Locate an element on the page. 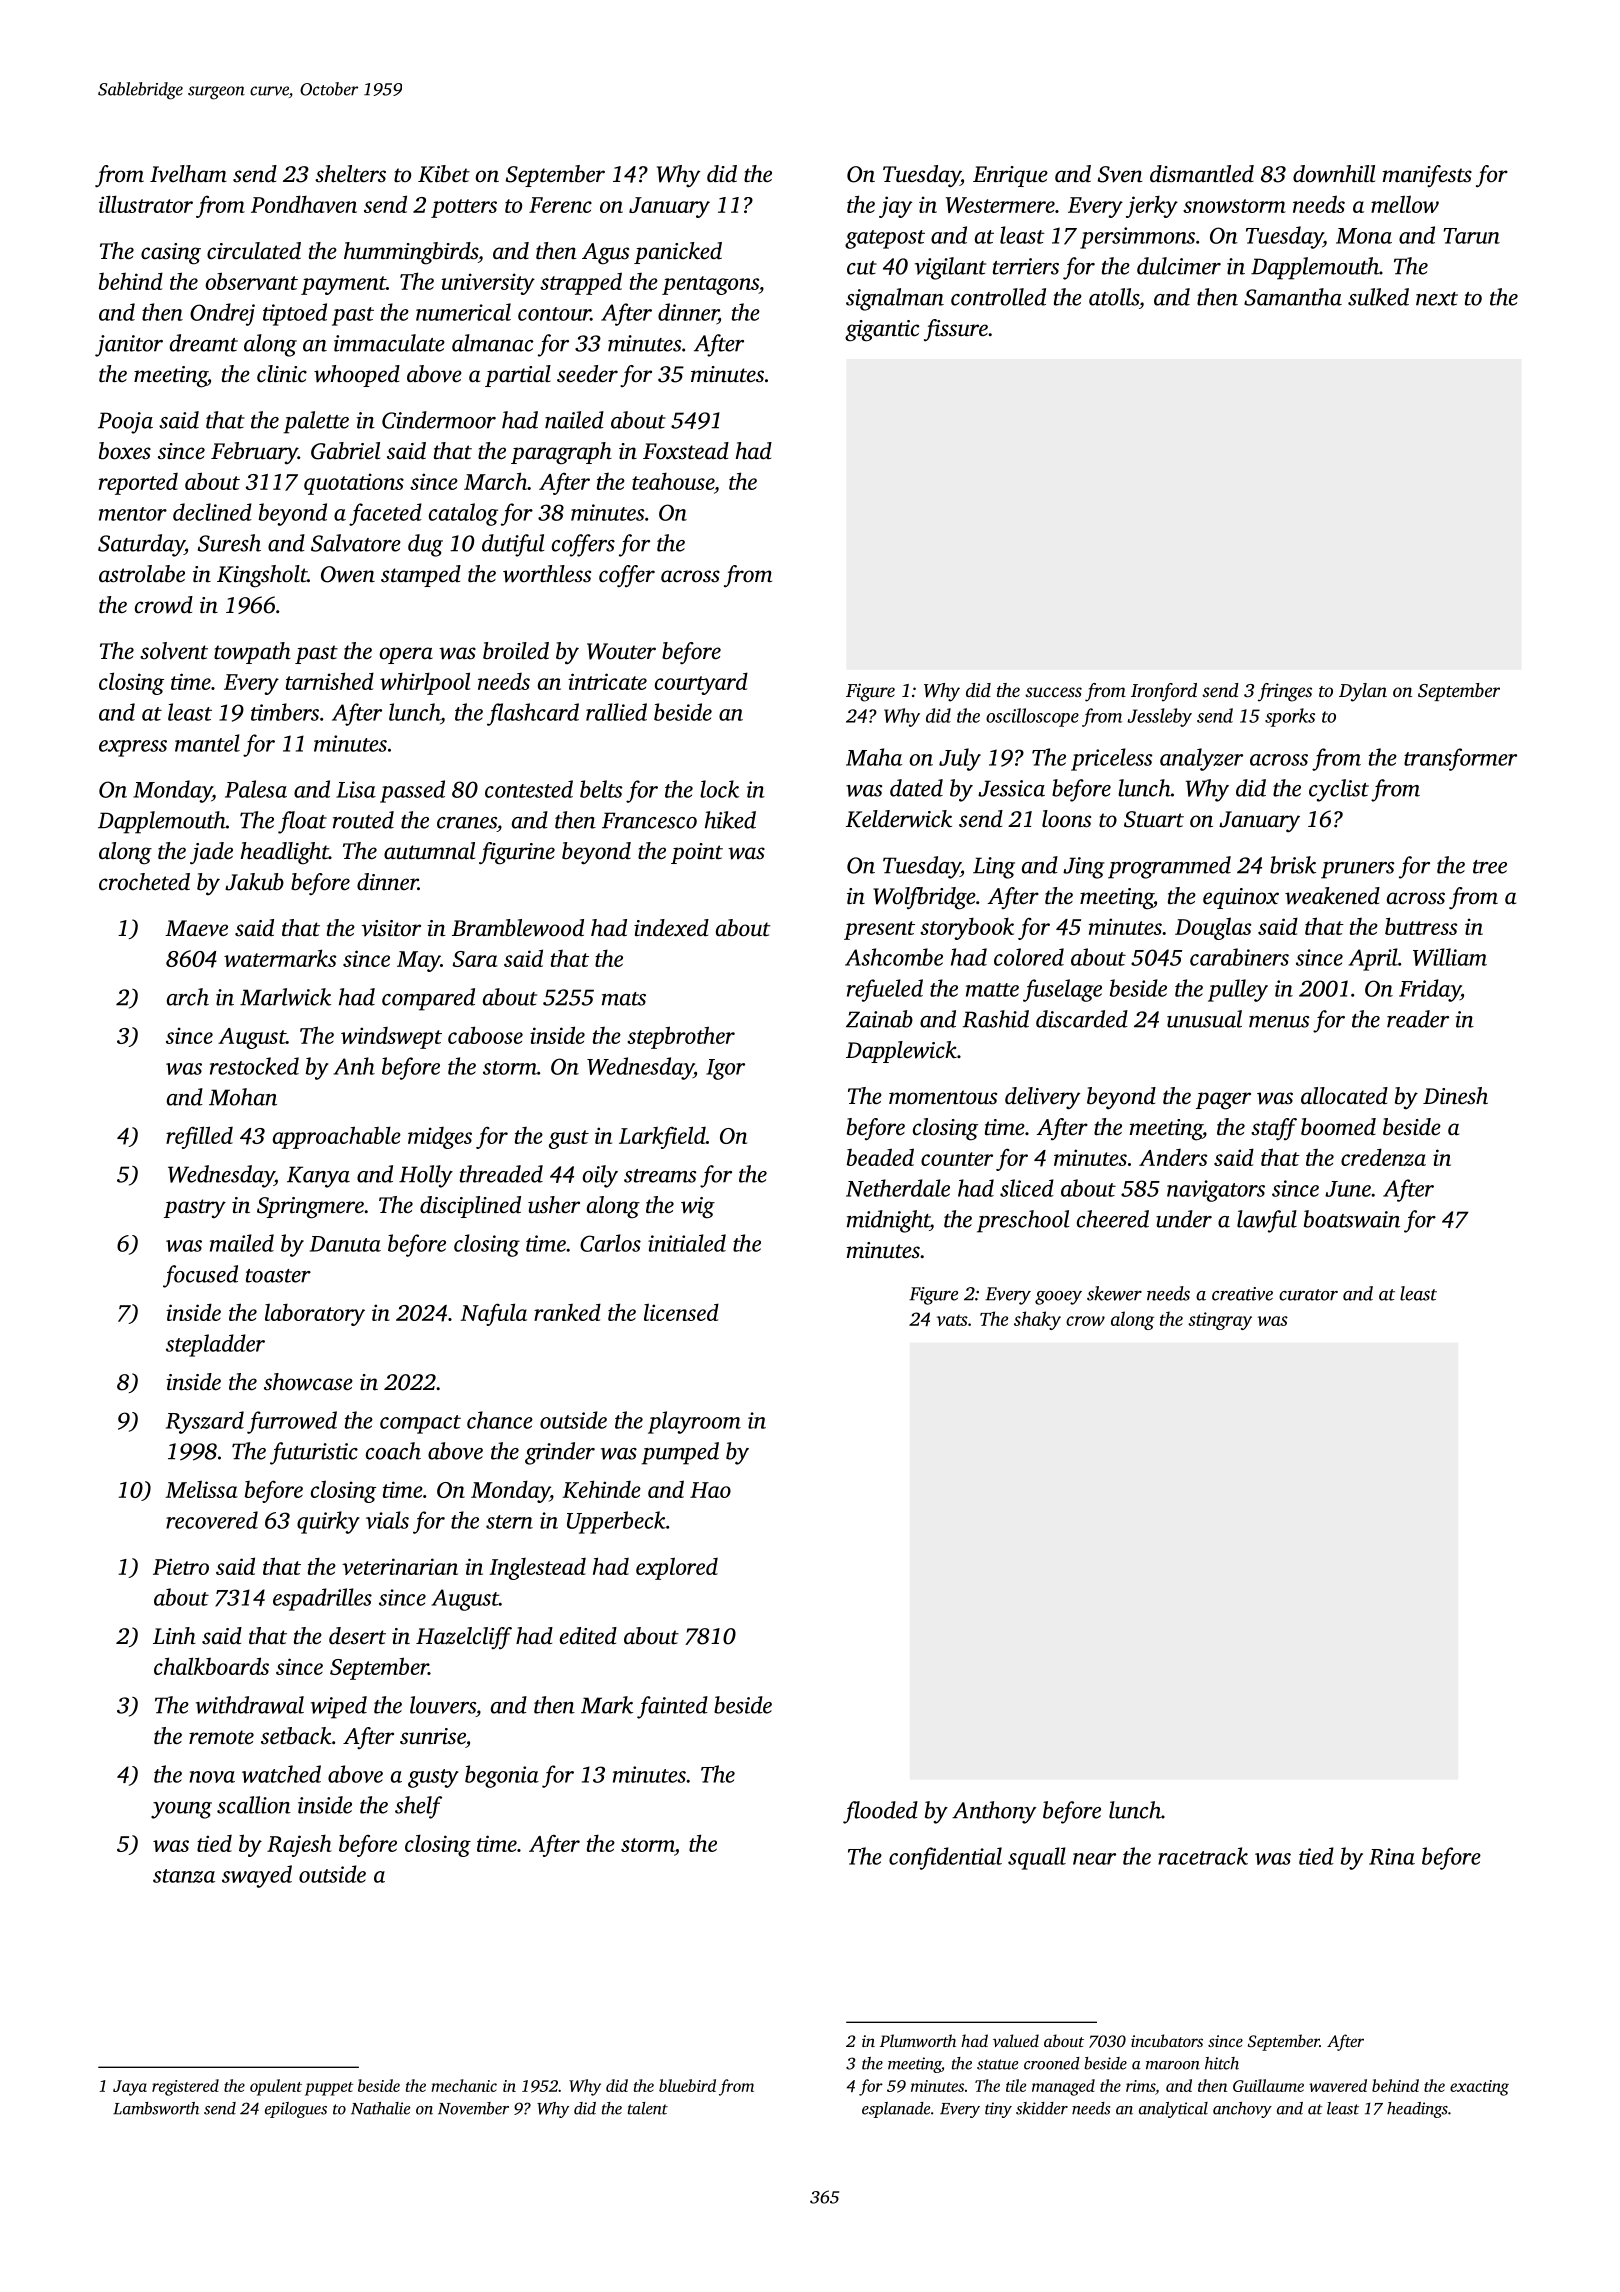  Mohan is located at coordinates (243, 1097).
